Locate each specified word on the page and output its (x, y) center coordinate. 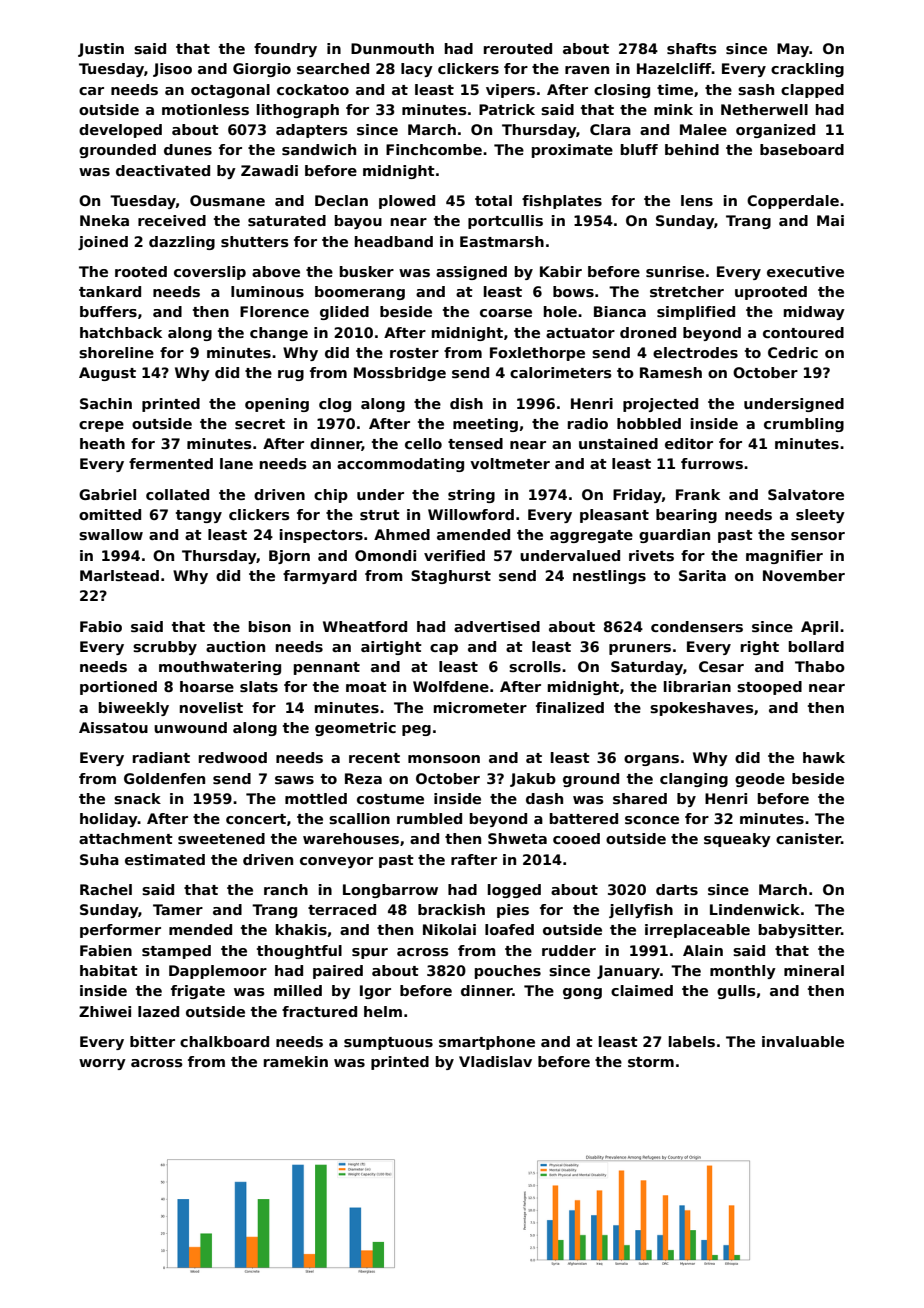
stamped (176, 952)
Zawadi (269, 170)
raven (587, 70)
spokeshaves (702, 709)
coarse (506, 313)
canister (808, 838)
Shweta (517, 838)
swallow (111, 534)
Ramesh (671, 372)
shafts (692, 48)
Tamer (178, 909)
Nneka (104, 220)
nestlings (609, 577)
